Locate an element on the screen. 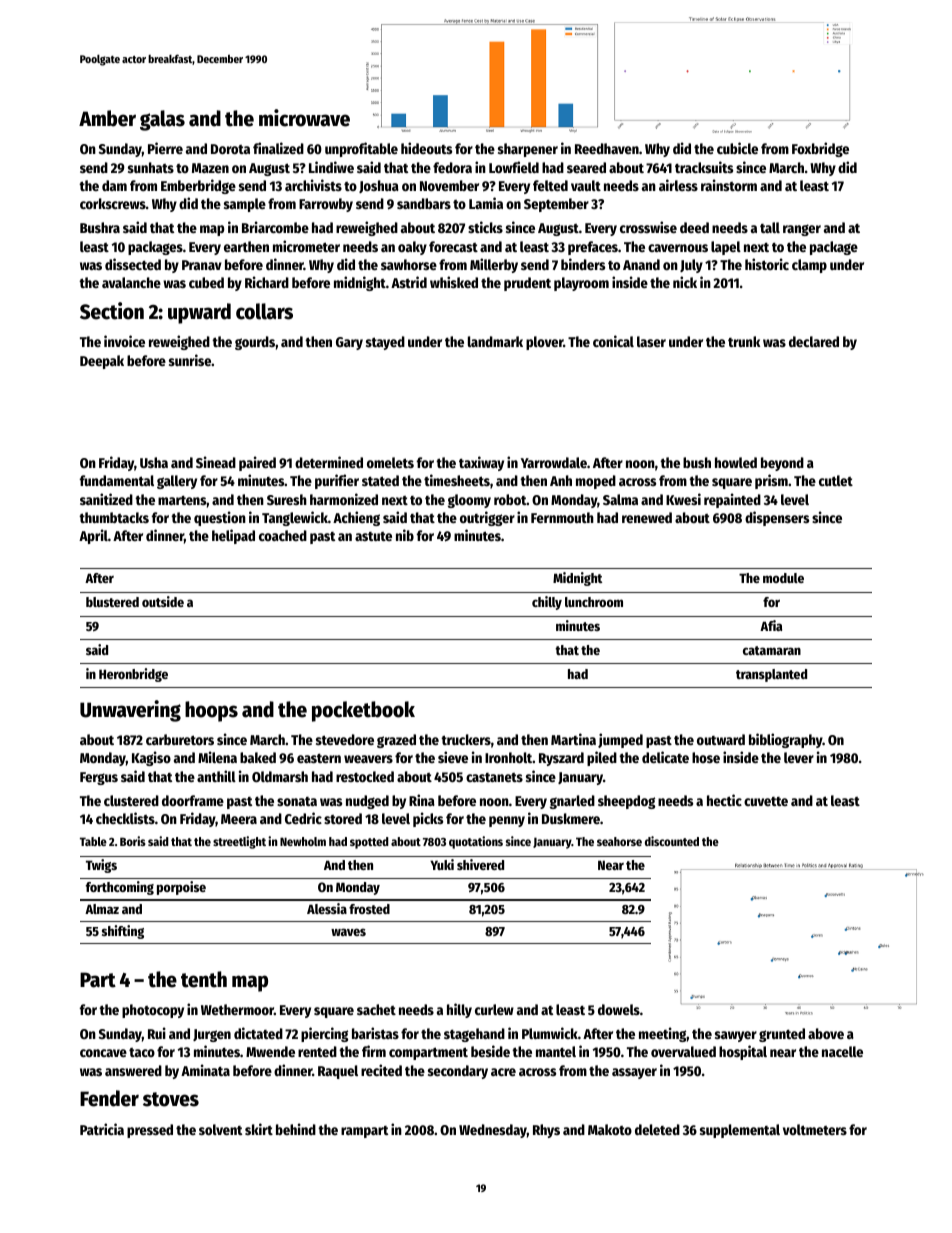 The image size is (952, 1233). pocketbook is located at coordinates (363, 711).
